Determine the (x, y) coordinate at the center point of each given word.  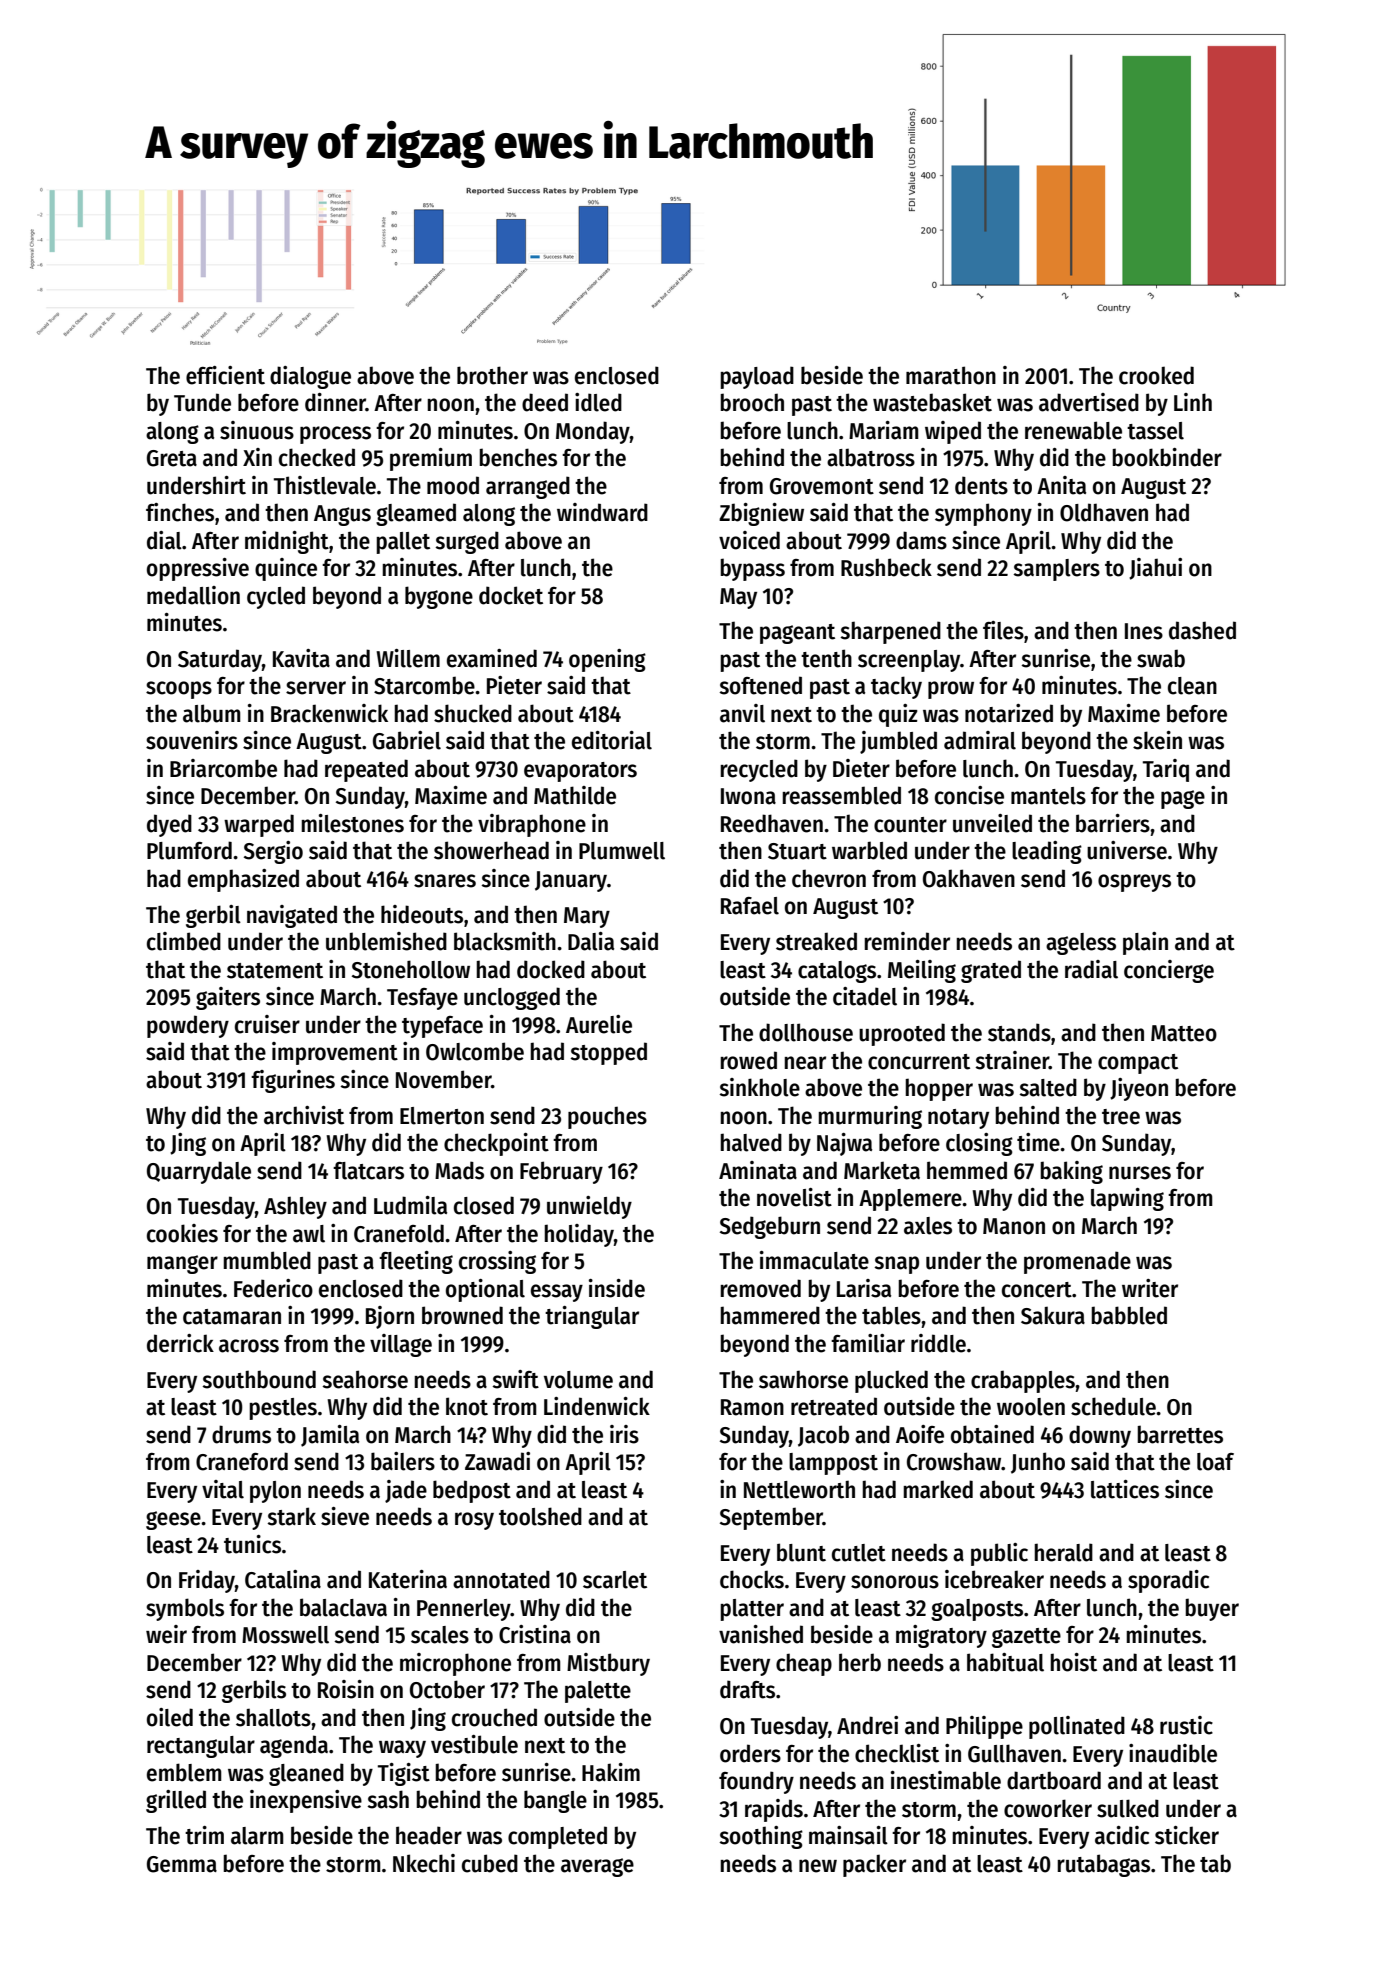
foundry (756, 1782)
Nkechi (424, 1863)
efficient (225, 375)
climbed (184, 941)
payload (757, 377)
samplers (1056, 570)
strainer (1012, 1060)
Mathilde (575, 795)
